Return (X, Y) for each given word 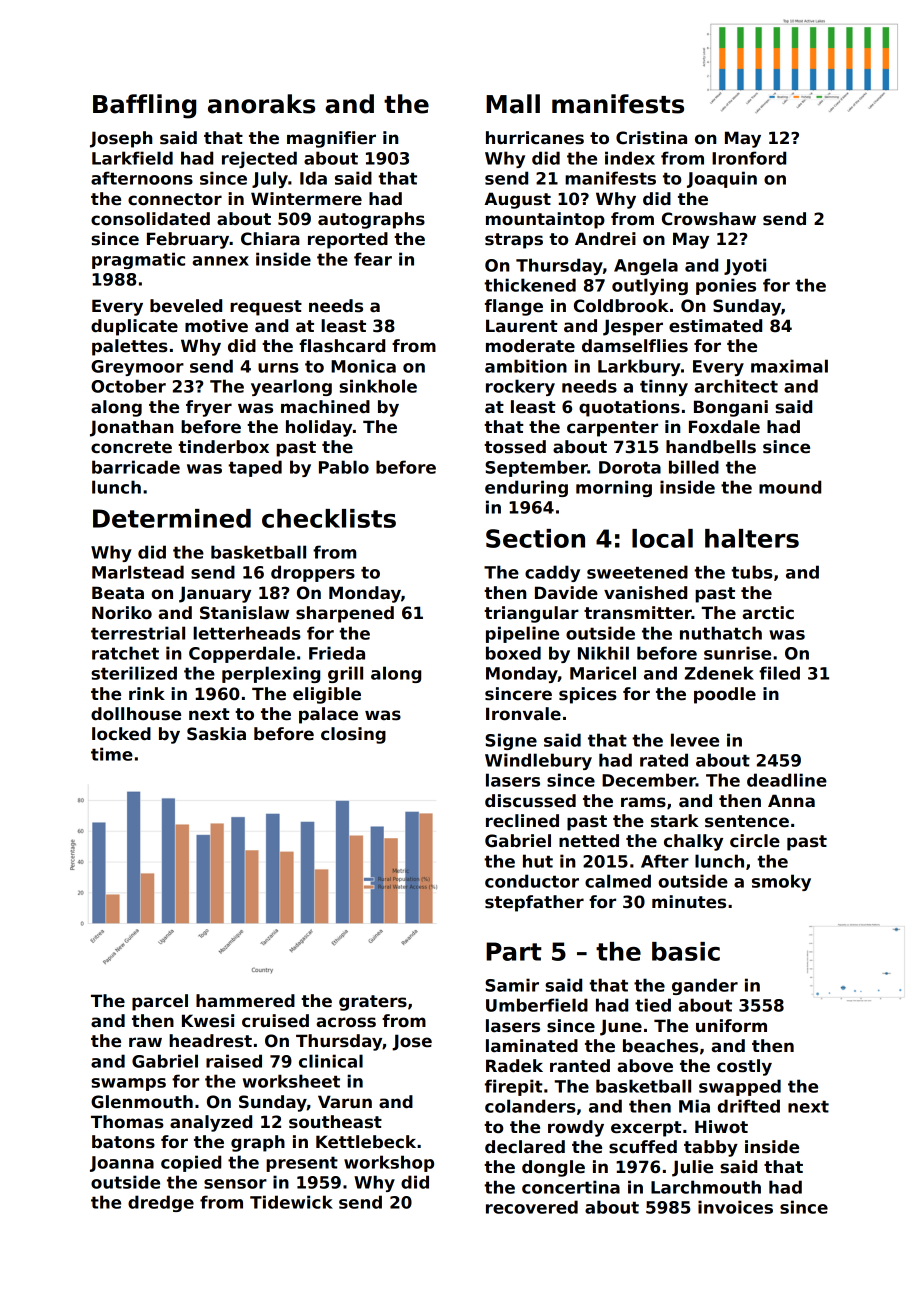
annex (220, 261)
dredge (161, 1203)
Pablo (344, 467)
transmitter (638, 613)
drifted (749, 1106)
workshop (389, 1163)
